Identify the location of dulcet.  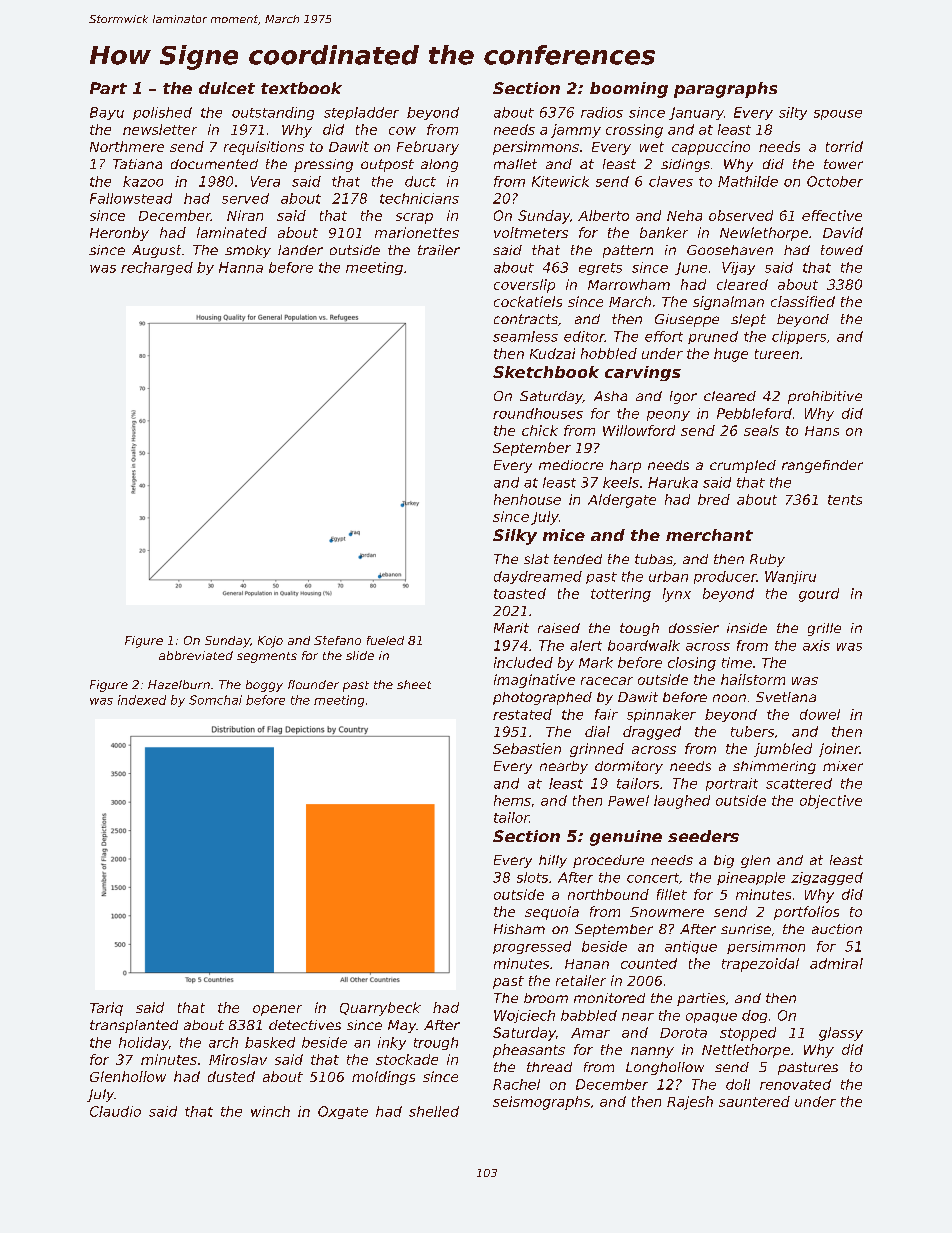
(227, 88).
